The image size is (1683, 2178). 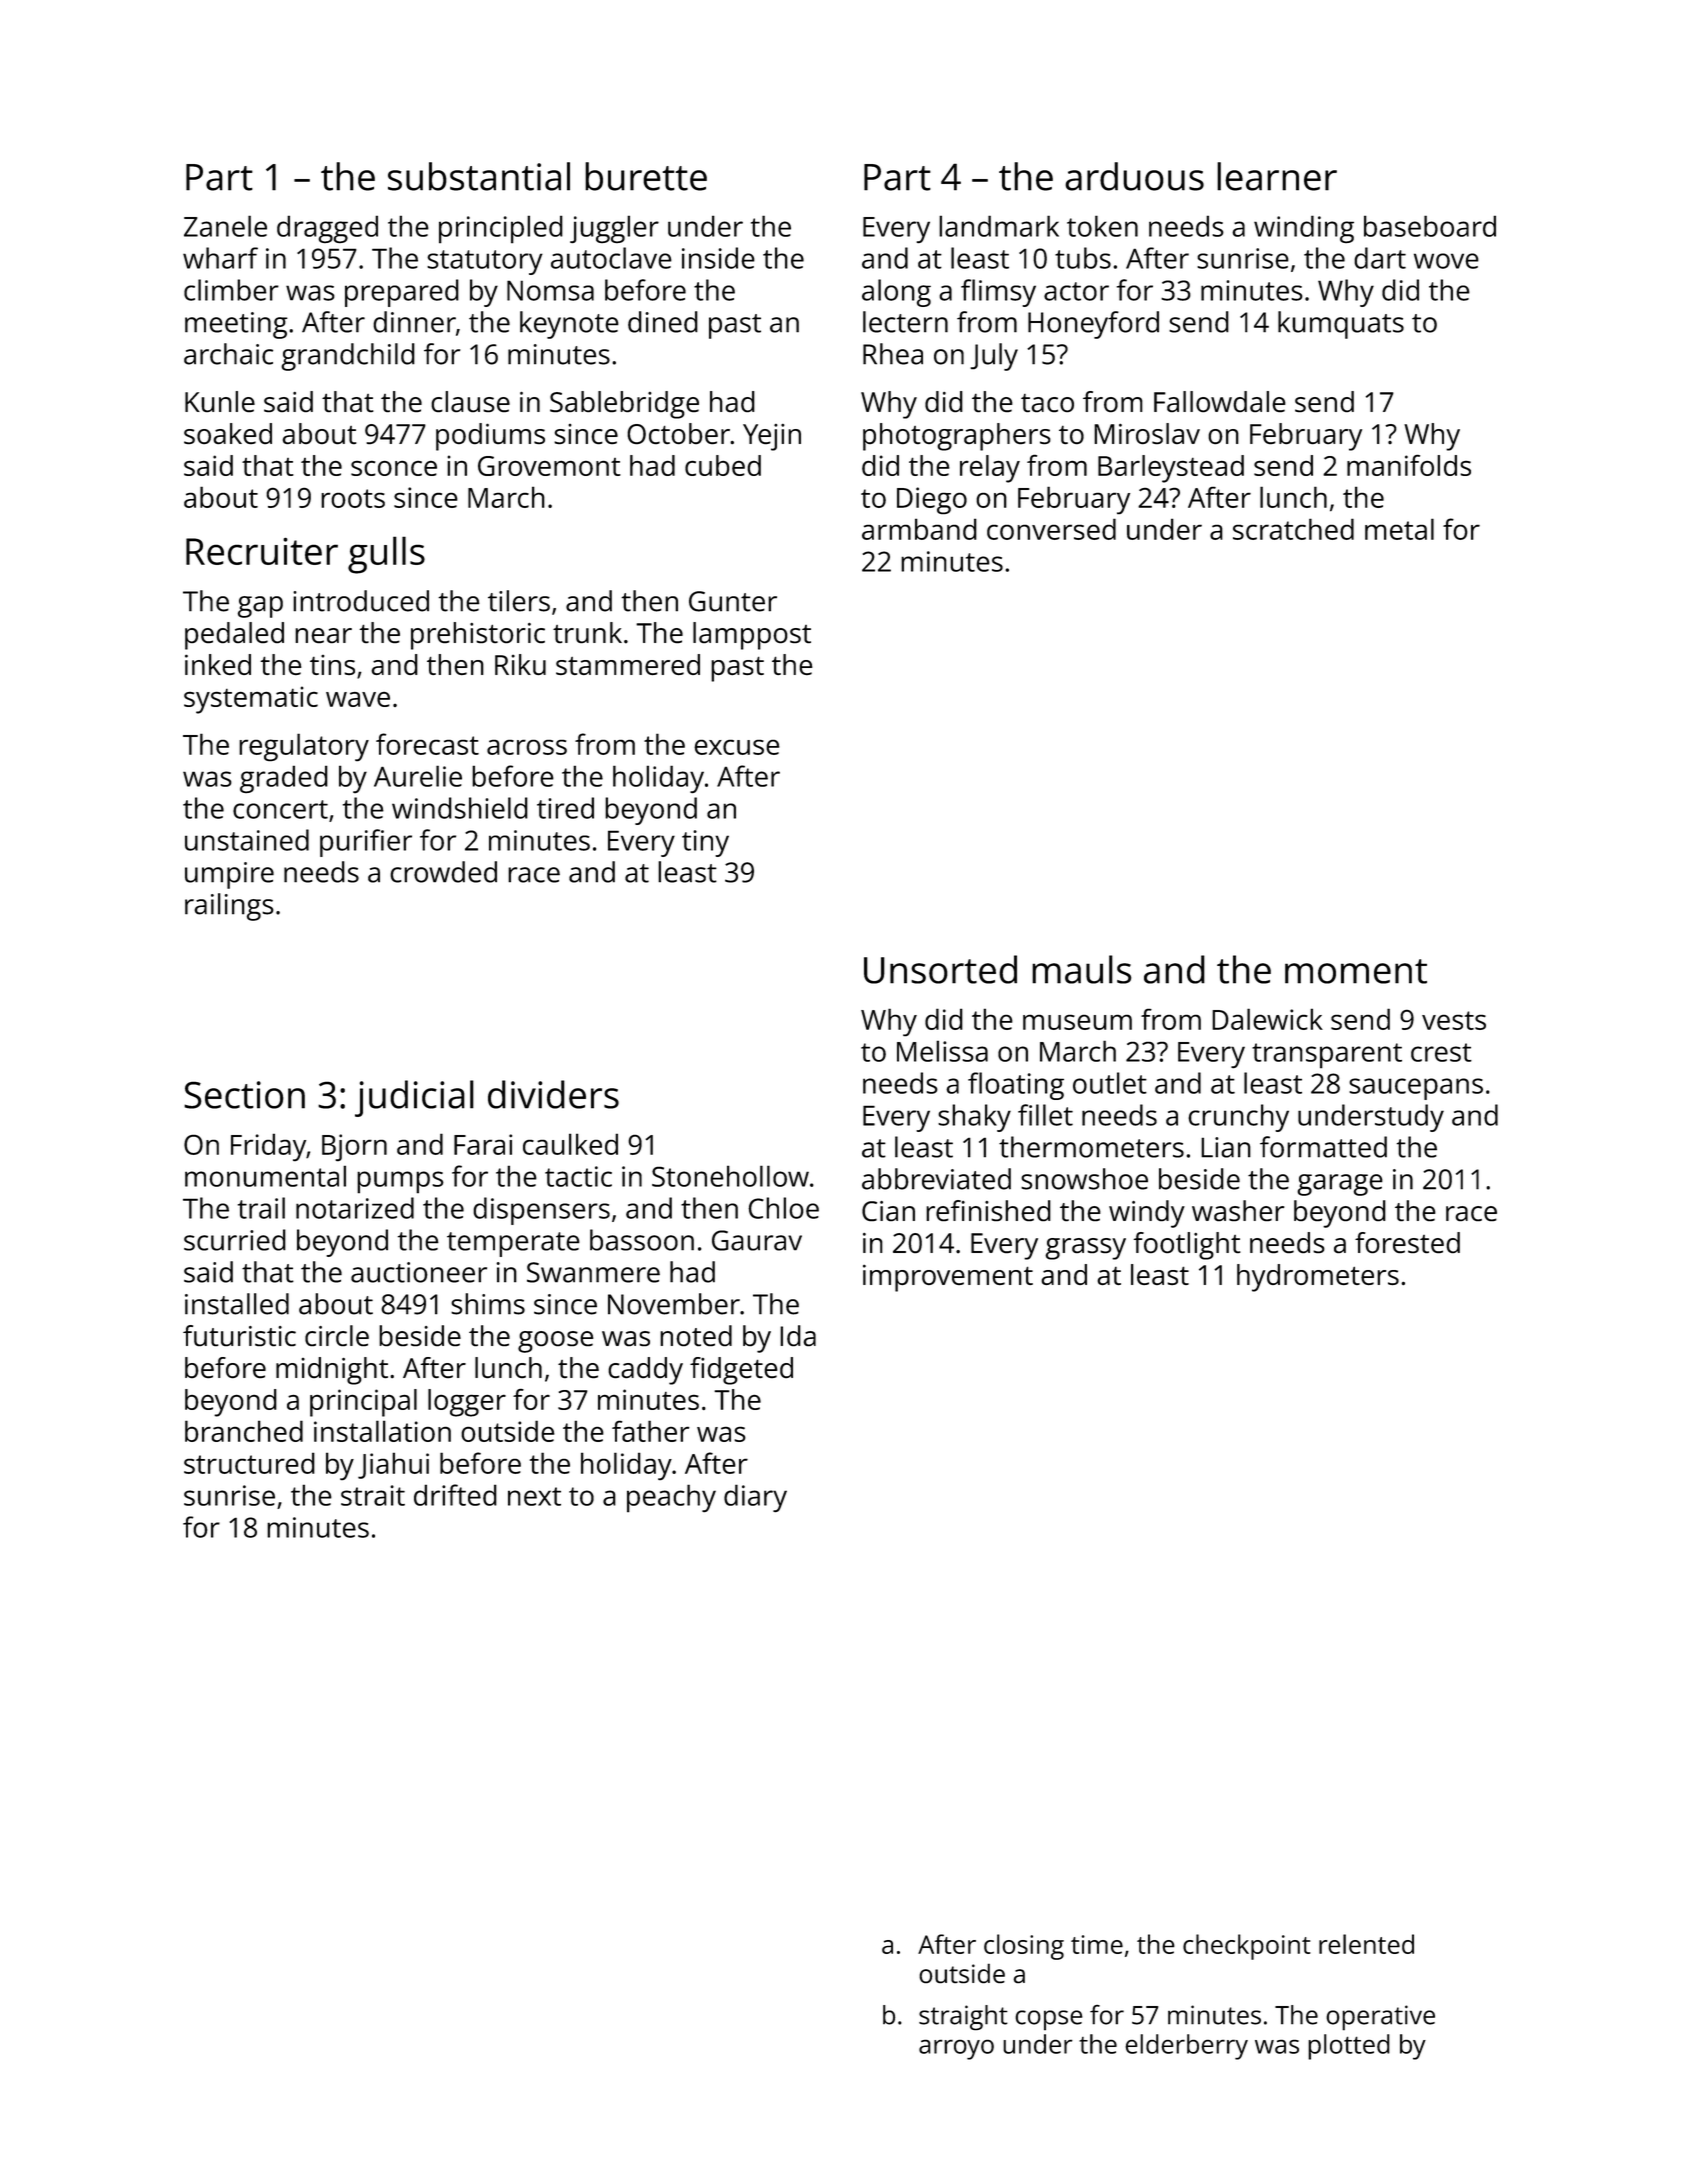 What do you see at coordinates (1277, 176) in the document?
I see `learner` at bounding box center [1277, 176].
